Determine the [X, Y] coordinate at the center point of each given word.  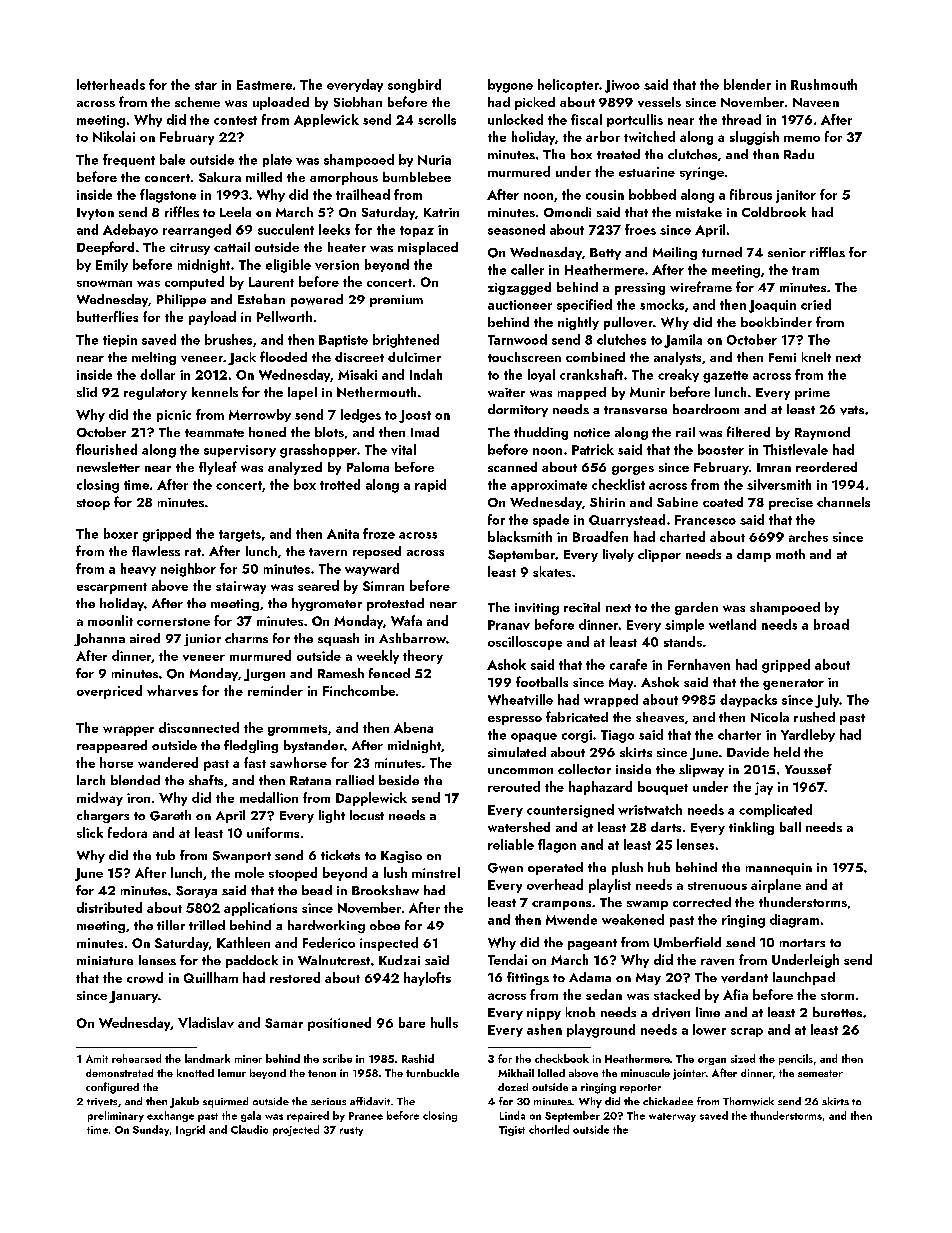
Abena [413, 727]
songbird [414, 86]
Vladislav [206, 1022]
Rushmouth [824, 84]
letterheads [111, 84]
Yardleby [808, 735]
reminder [275, 690]
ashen [544, 1029]
